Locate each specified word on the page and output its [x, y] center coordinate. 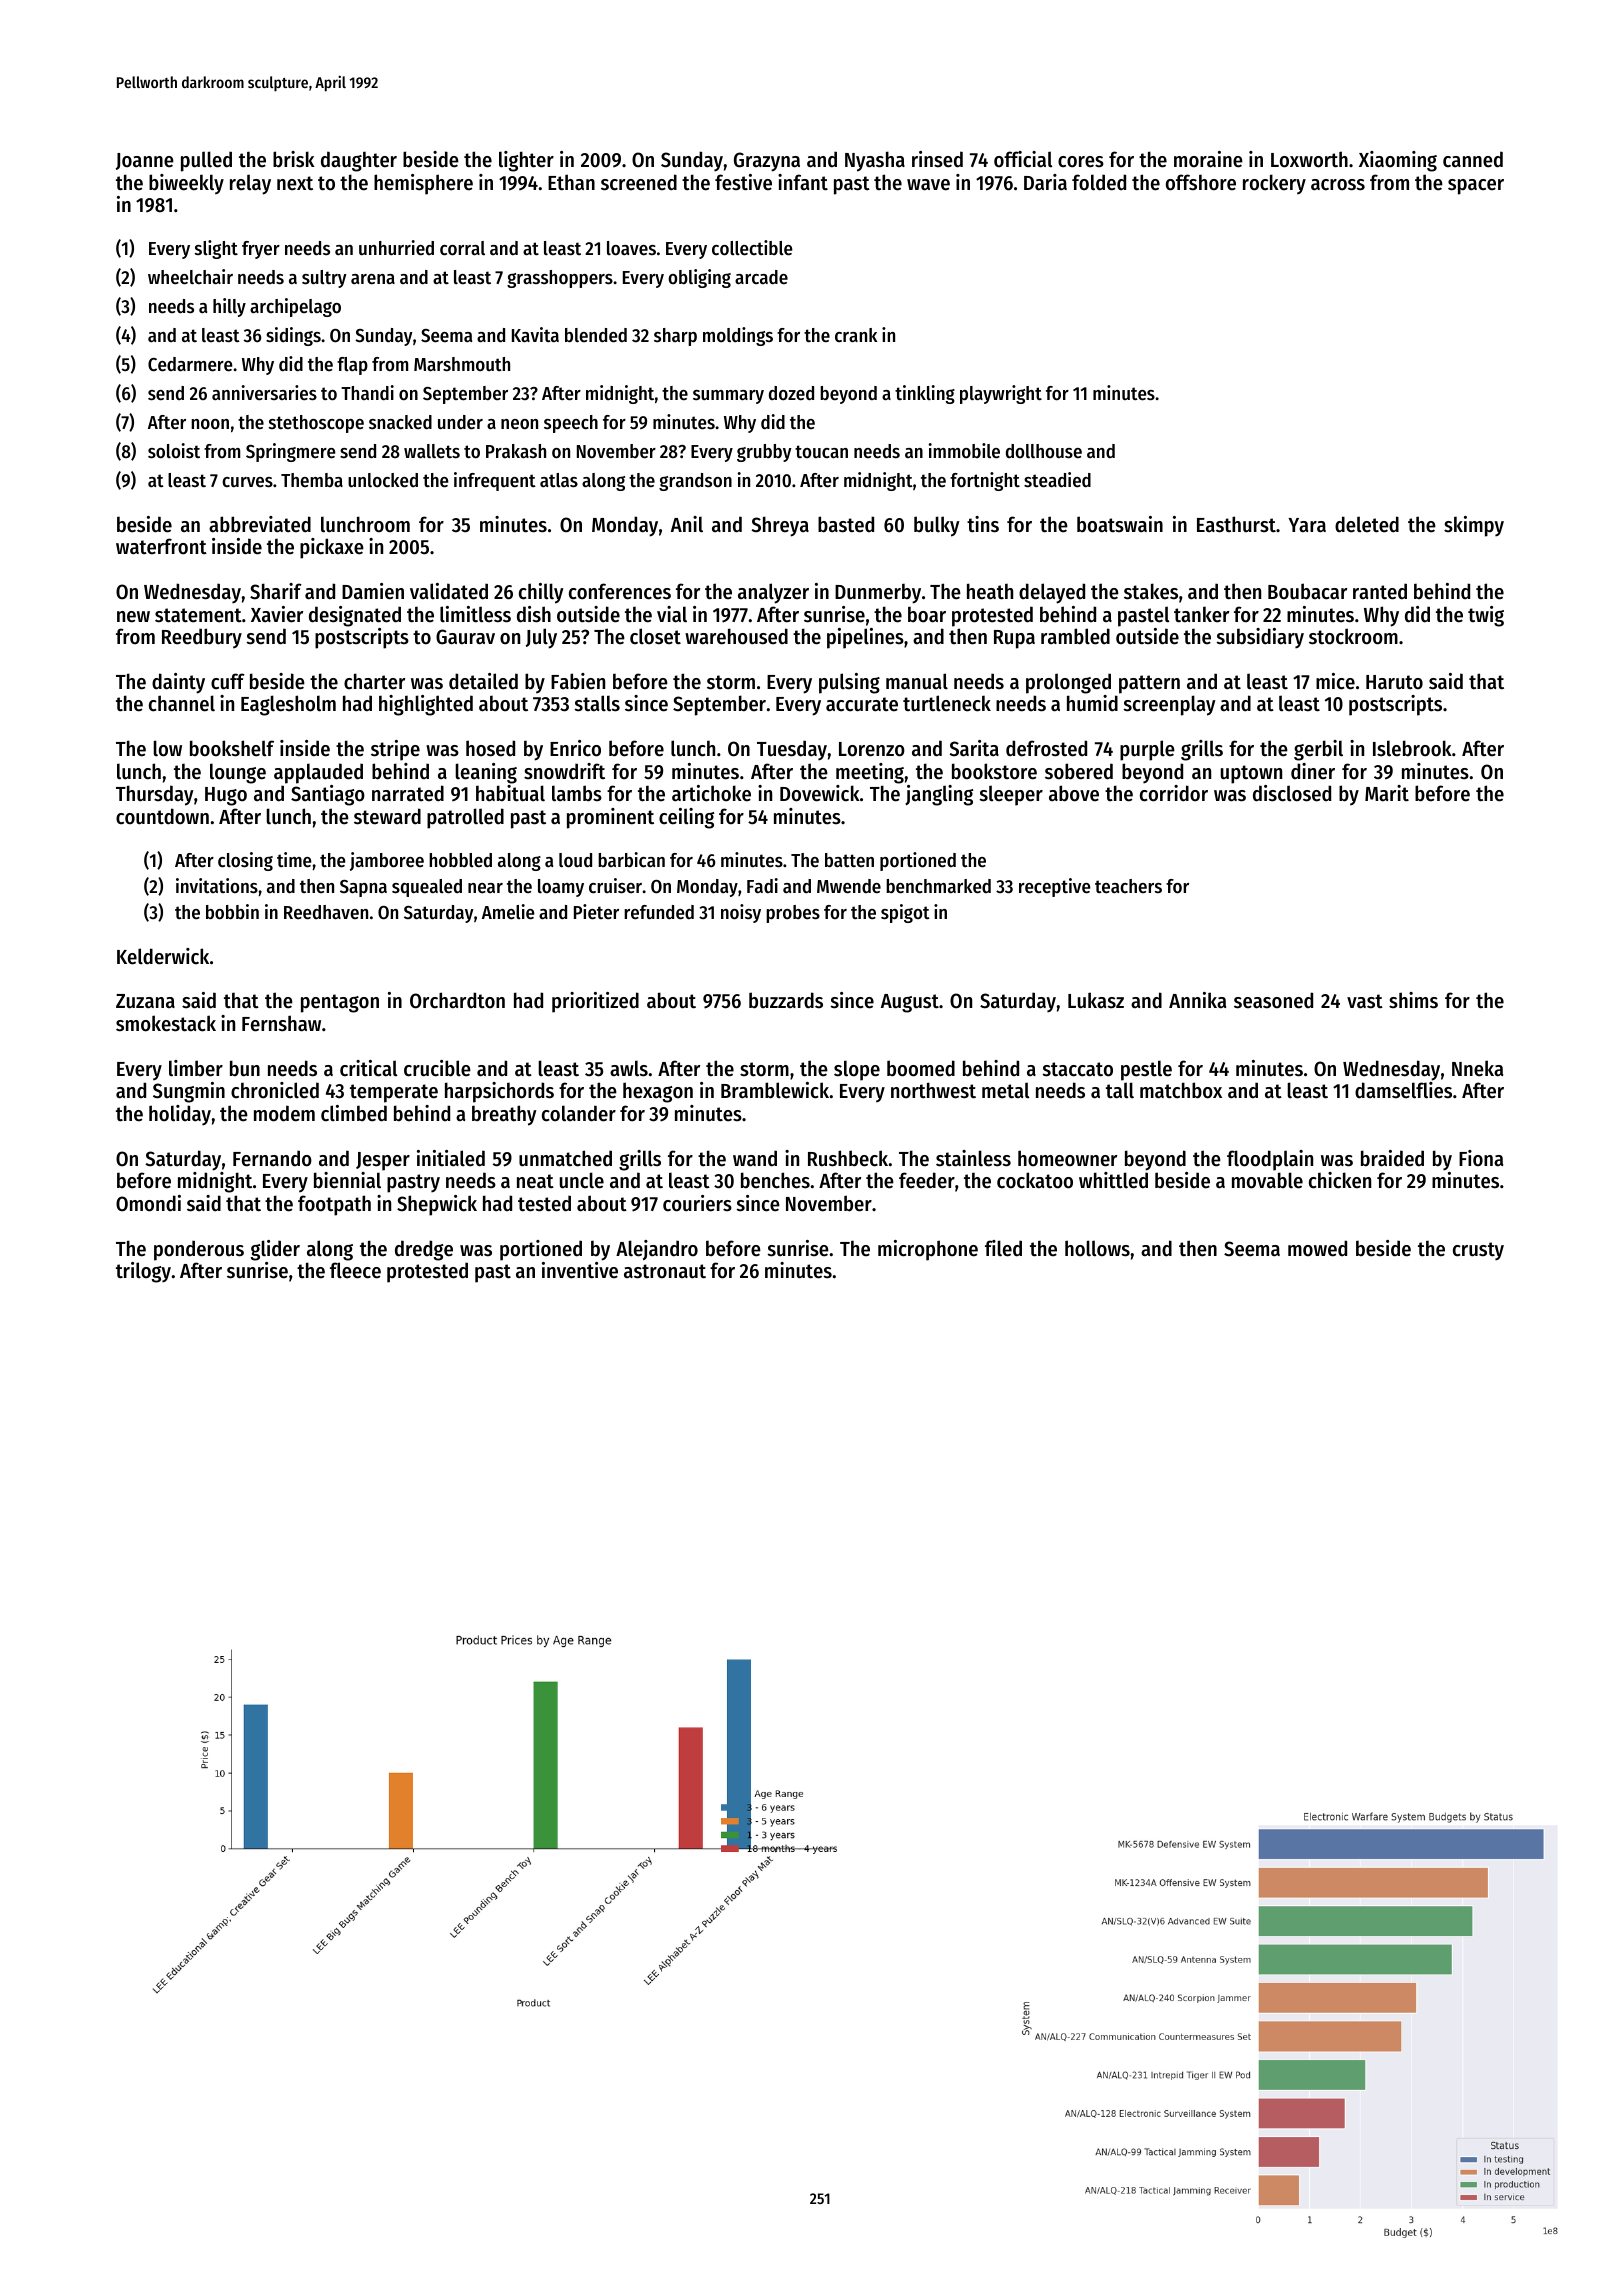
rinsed [937, 159]
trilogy [143, 1272]
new [133, 617]
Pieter [596, 912]
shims [1413, 1000]
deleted [1367, 524]
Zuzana [145, 1001]
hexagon [658, 1092]
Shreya [780, 526]
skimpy [1474, 526]
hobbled [460, 860]
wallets [432, 451]
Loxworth [1309, 159]
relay [250, 184]
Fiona [1481, 1158]
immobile [964, 451]
